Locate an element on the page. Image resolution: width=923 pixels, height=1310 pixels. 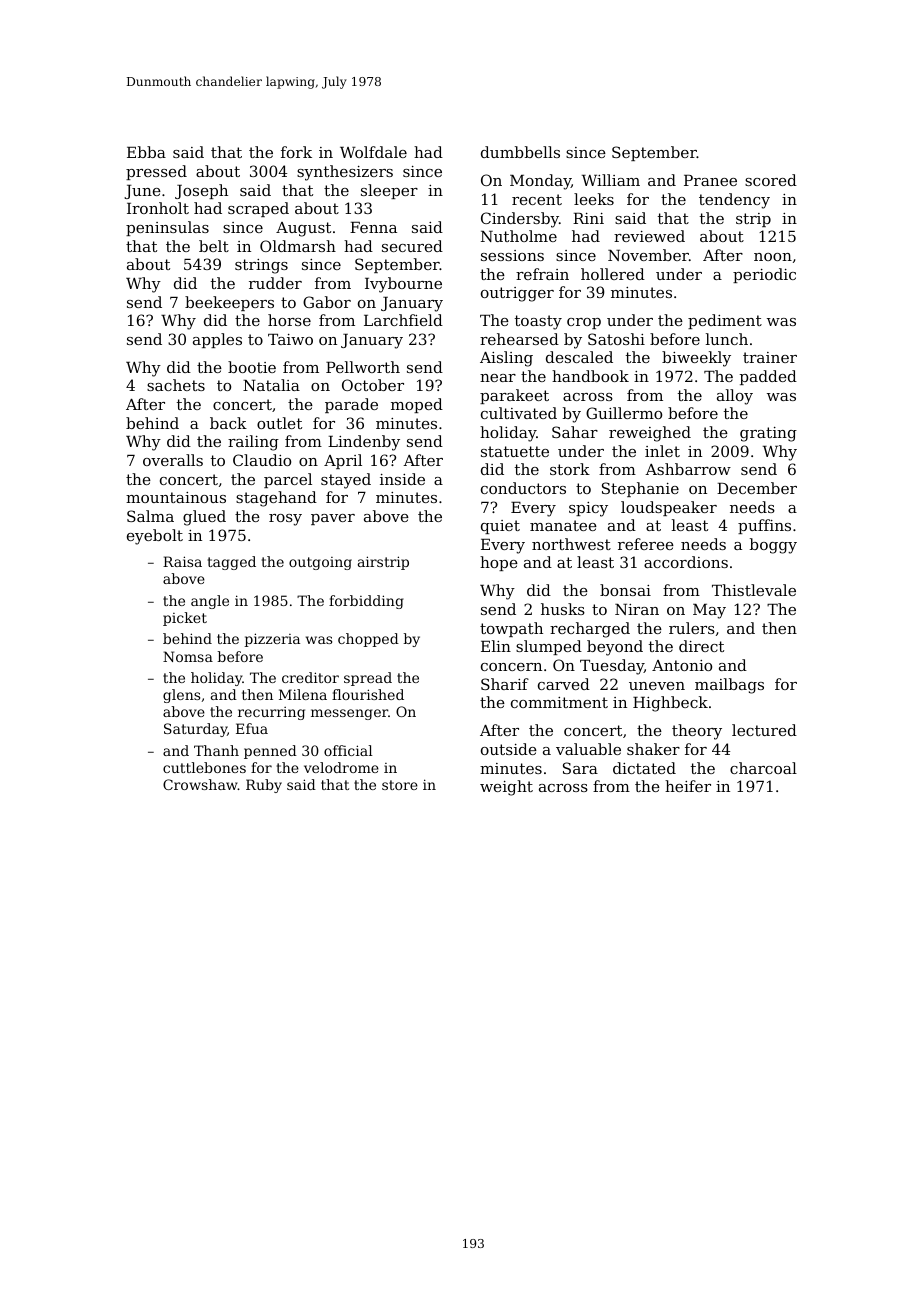
apples is located at coordinates (217, 340).
